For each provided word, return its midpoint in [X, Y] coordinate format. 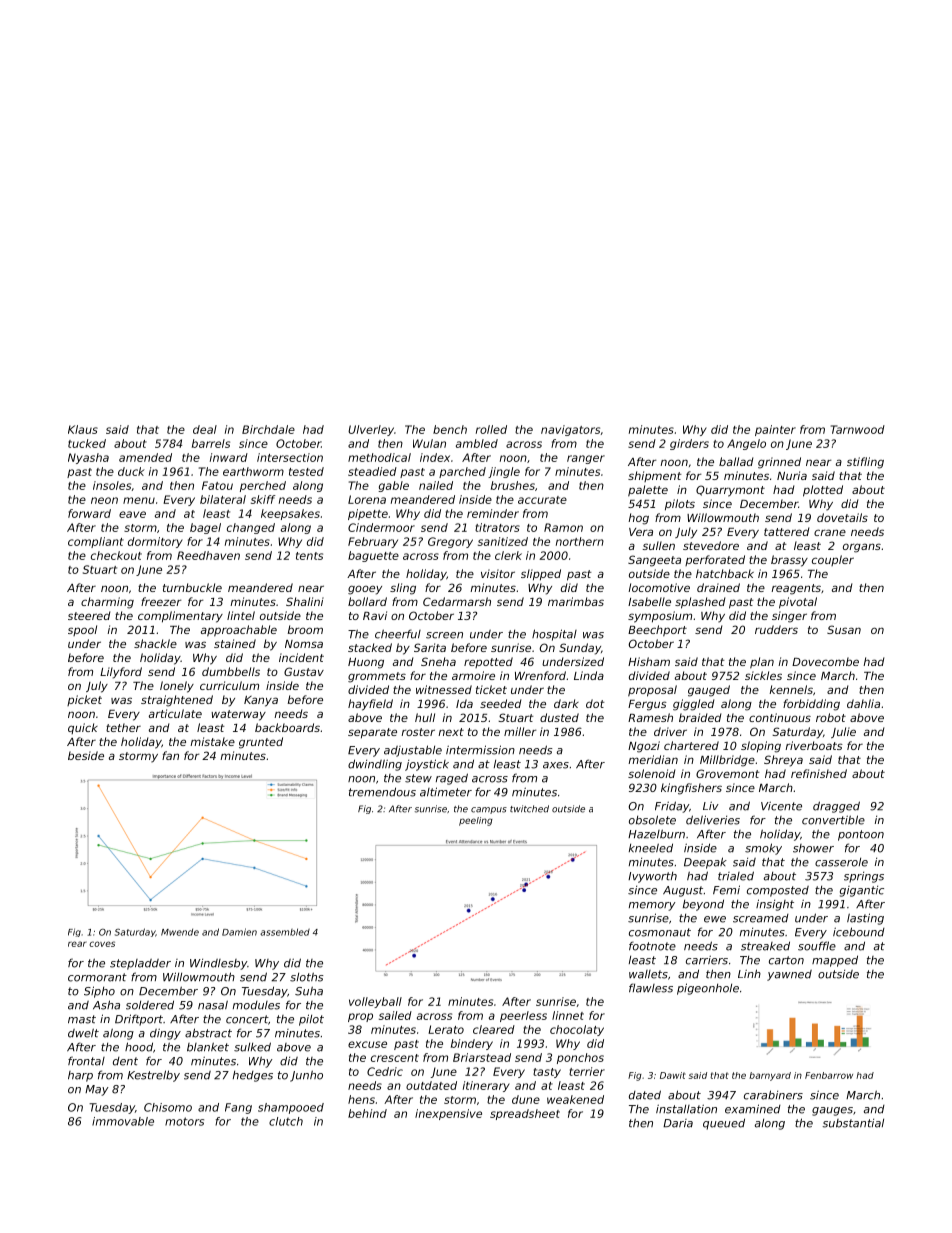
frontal [86, 1061]
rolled [491, 429]
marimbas [576, 601]
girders [689, 444]
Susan [844, 629]
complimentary [180, 617]
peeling [476, 821]
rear [77, 944]
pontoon [861, 835]
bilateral [223, 499]
